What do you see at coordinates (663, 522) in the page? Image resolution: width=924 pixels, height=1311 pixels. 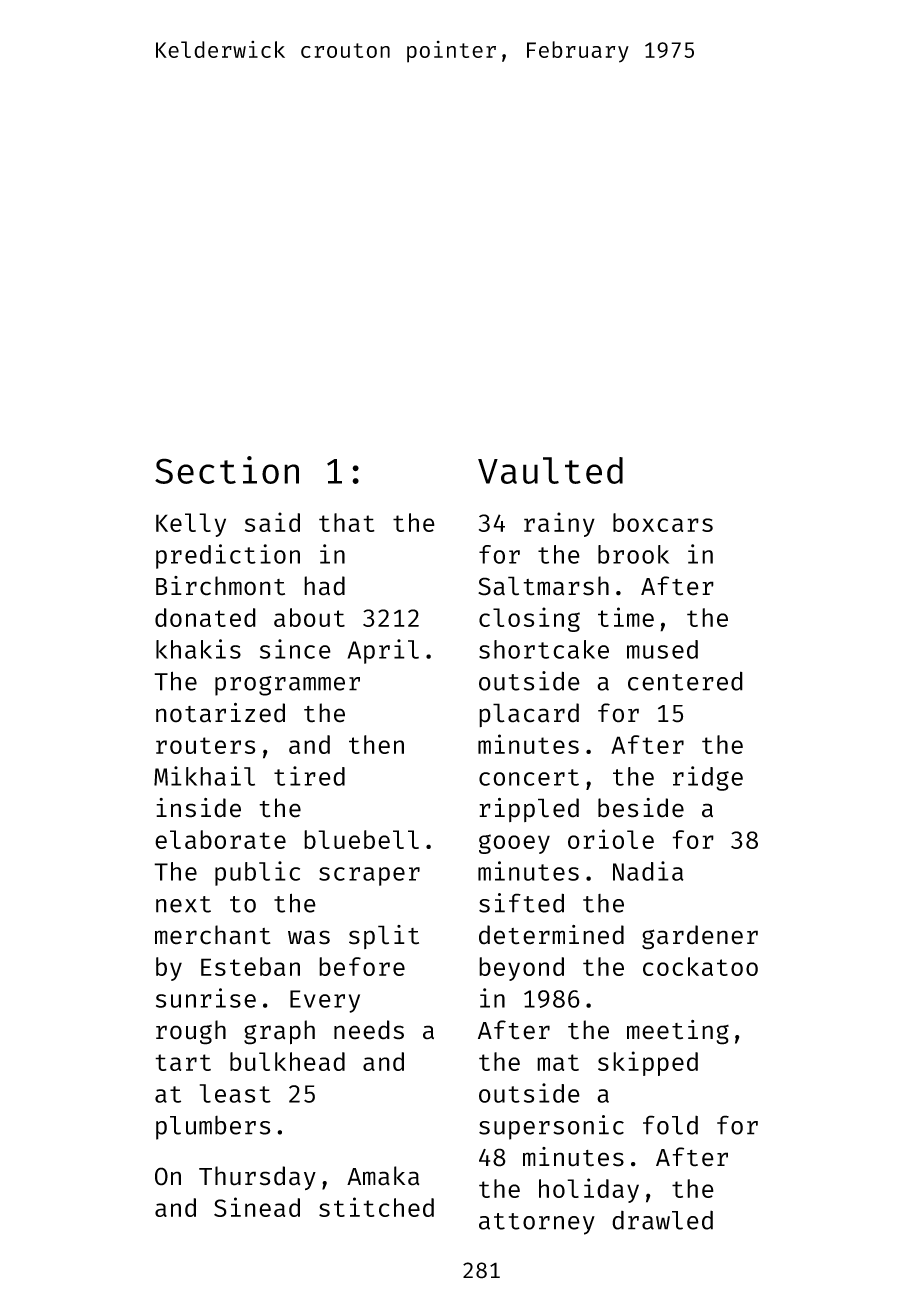 I see `boxcars` at bounding box center [663, 522].
